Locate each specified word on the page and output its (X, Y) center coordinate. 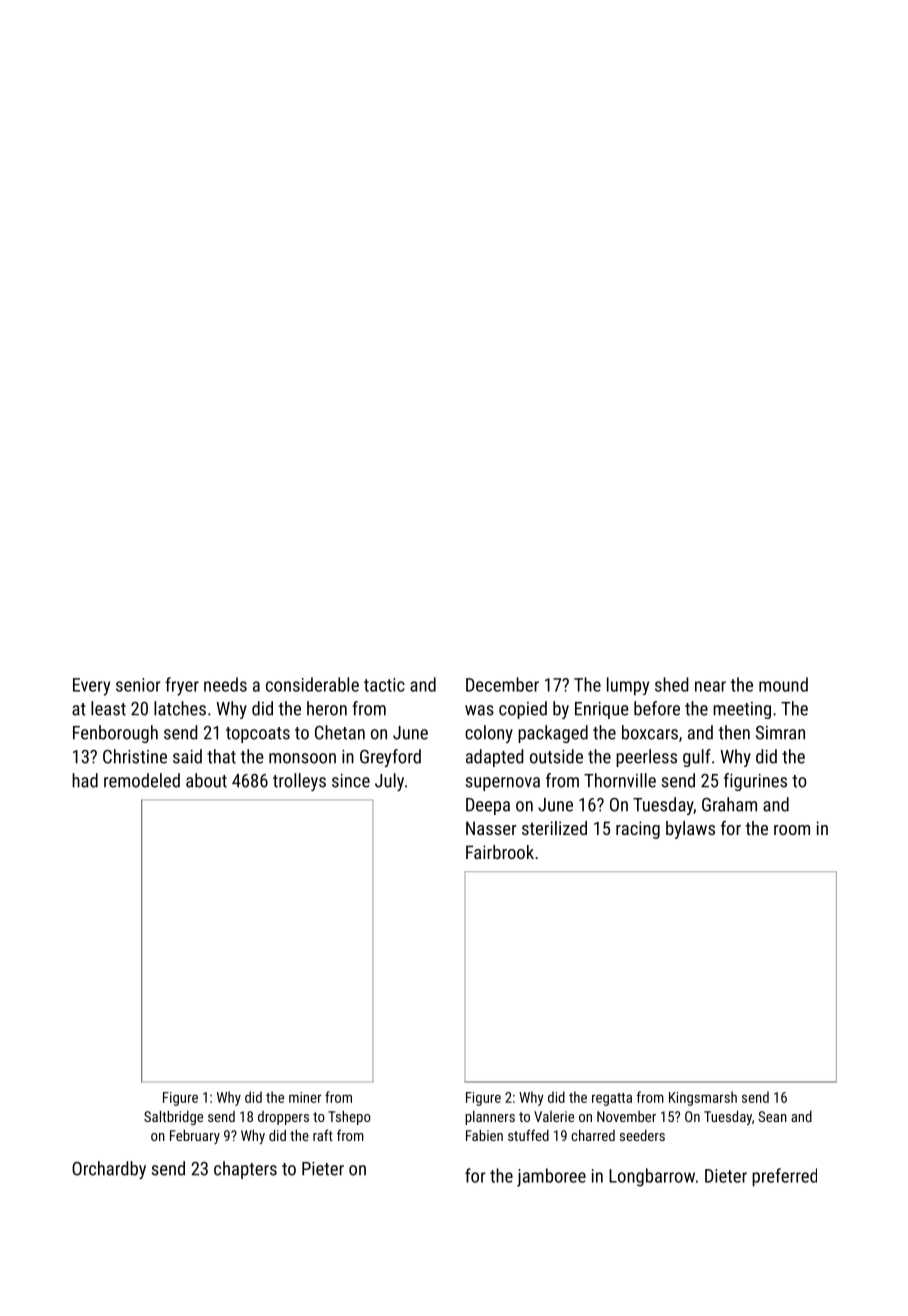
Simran (780, 733)
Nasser (491, 828)
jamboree (551, 1177)
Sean (772, 1116)
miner (305, 1097)
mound (783, 684)
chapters (245, 1170)
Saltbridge (173, 1118)
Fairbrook (500, 852)
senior (138, 685)
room (792, 830)
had (85, 780)
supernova (503, 784)
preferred (784, 1177)
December (502, 684)
